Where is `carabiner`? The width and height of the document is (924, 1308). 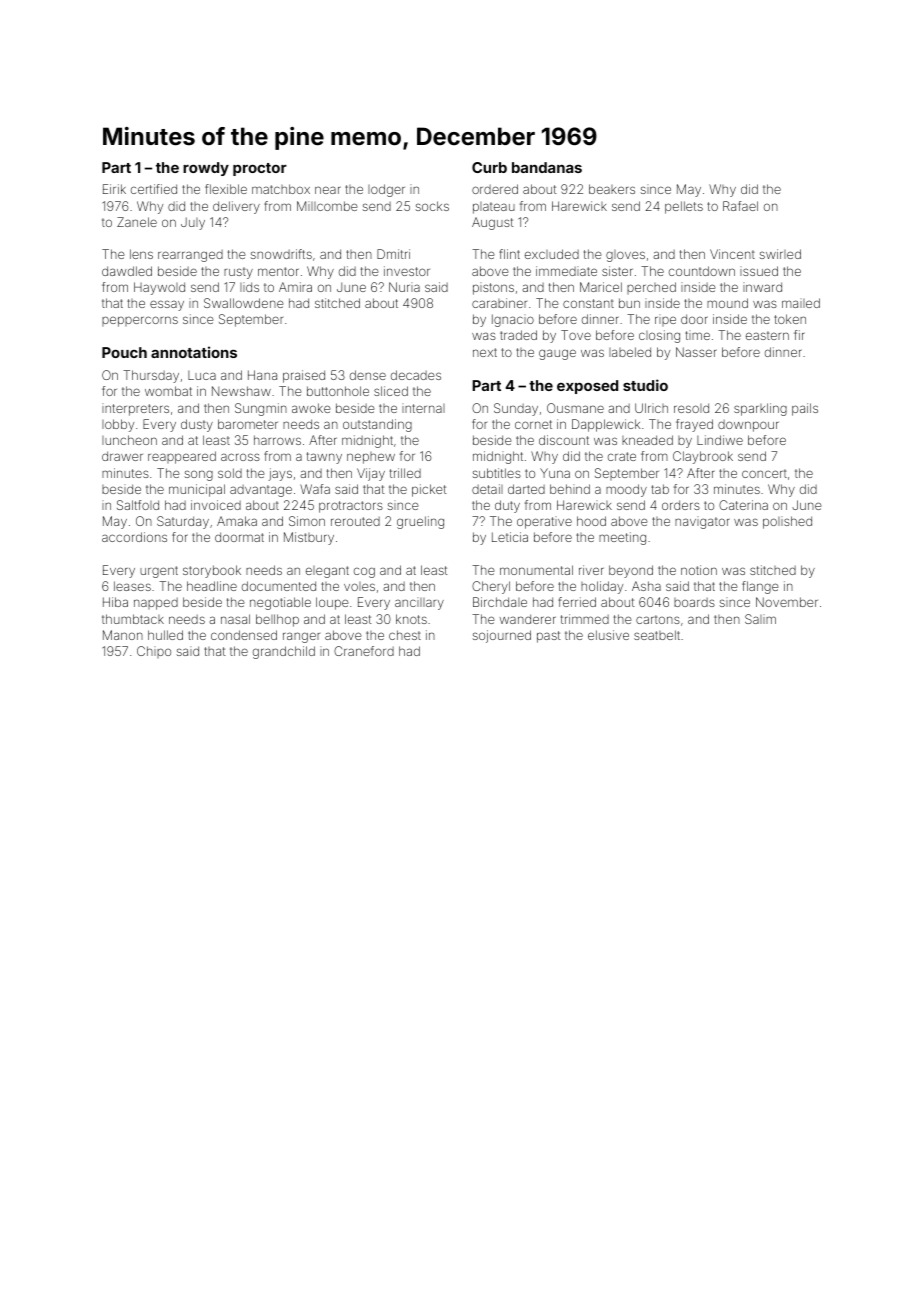 carabiner is located at coordinates (499, 303).
